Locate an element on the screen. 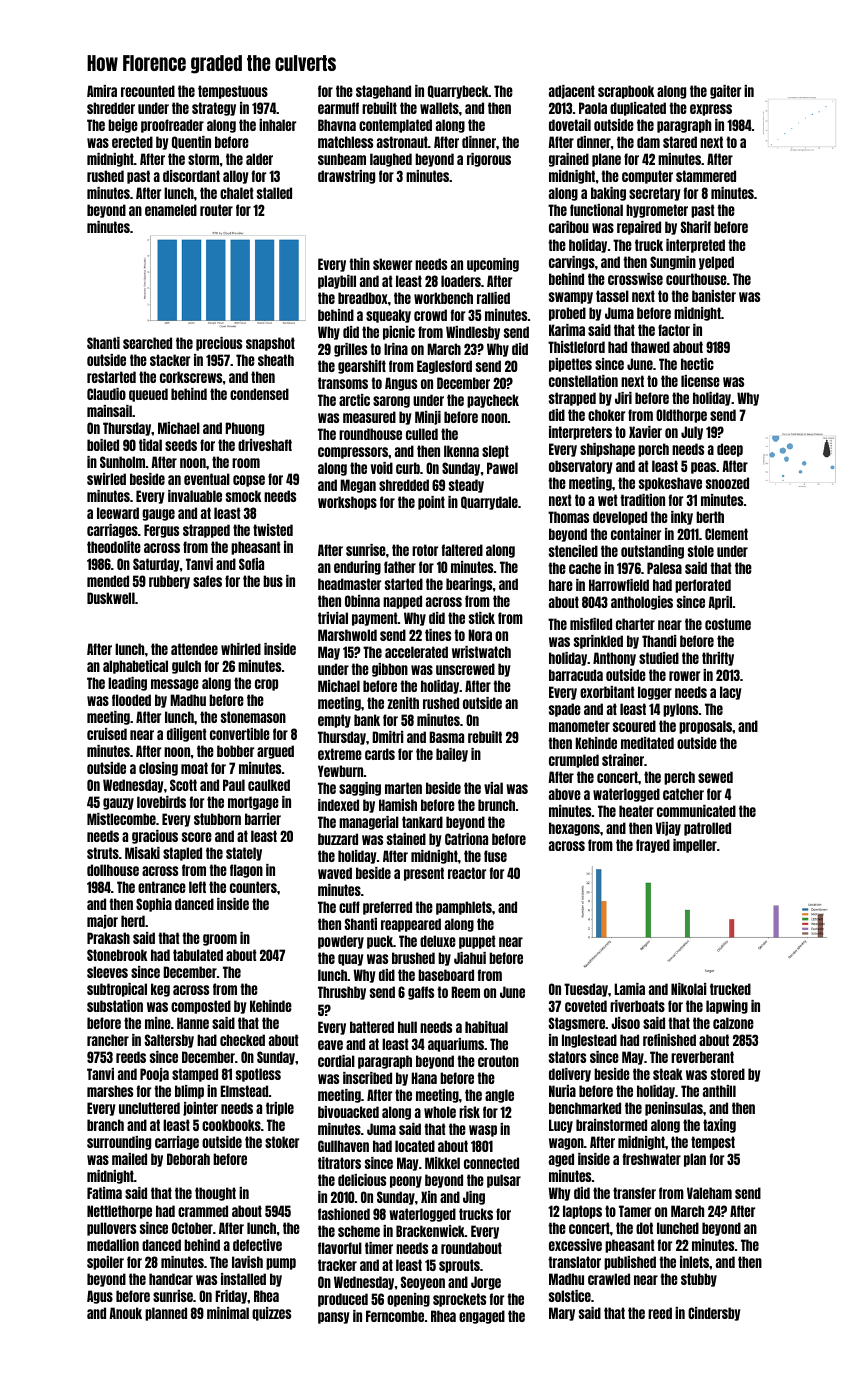  stagehand is located at coordinates (383, 92).
